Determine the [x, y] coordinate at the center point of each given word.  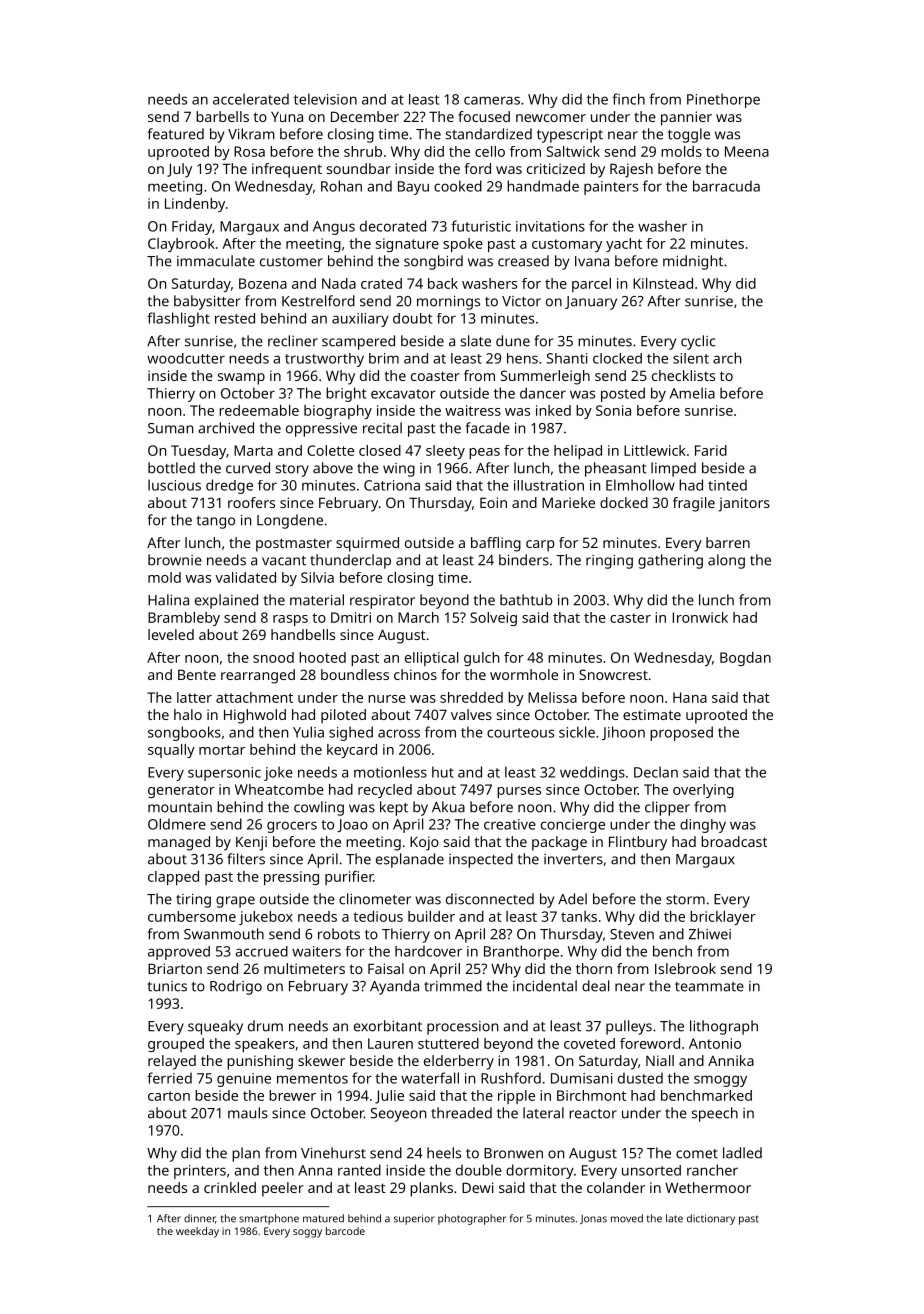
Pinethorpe [723, 100]
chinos [415, 674]
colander [616, 1187]
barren [728, 542]
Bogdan [745, 659]
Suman [170, 428]
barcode [345, 1231]
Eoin [493, 502]
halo [188, 714]
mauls [248, 1113]
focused [484, 116]
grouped [176, 1045]
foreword [650, 1043]
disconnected [490, 899]
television [325, 99]
